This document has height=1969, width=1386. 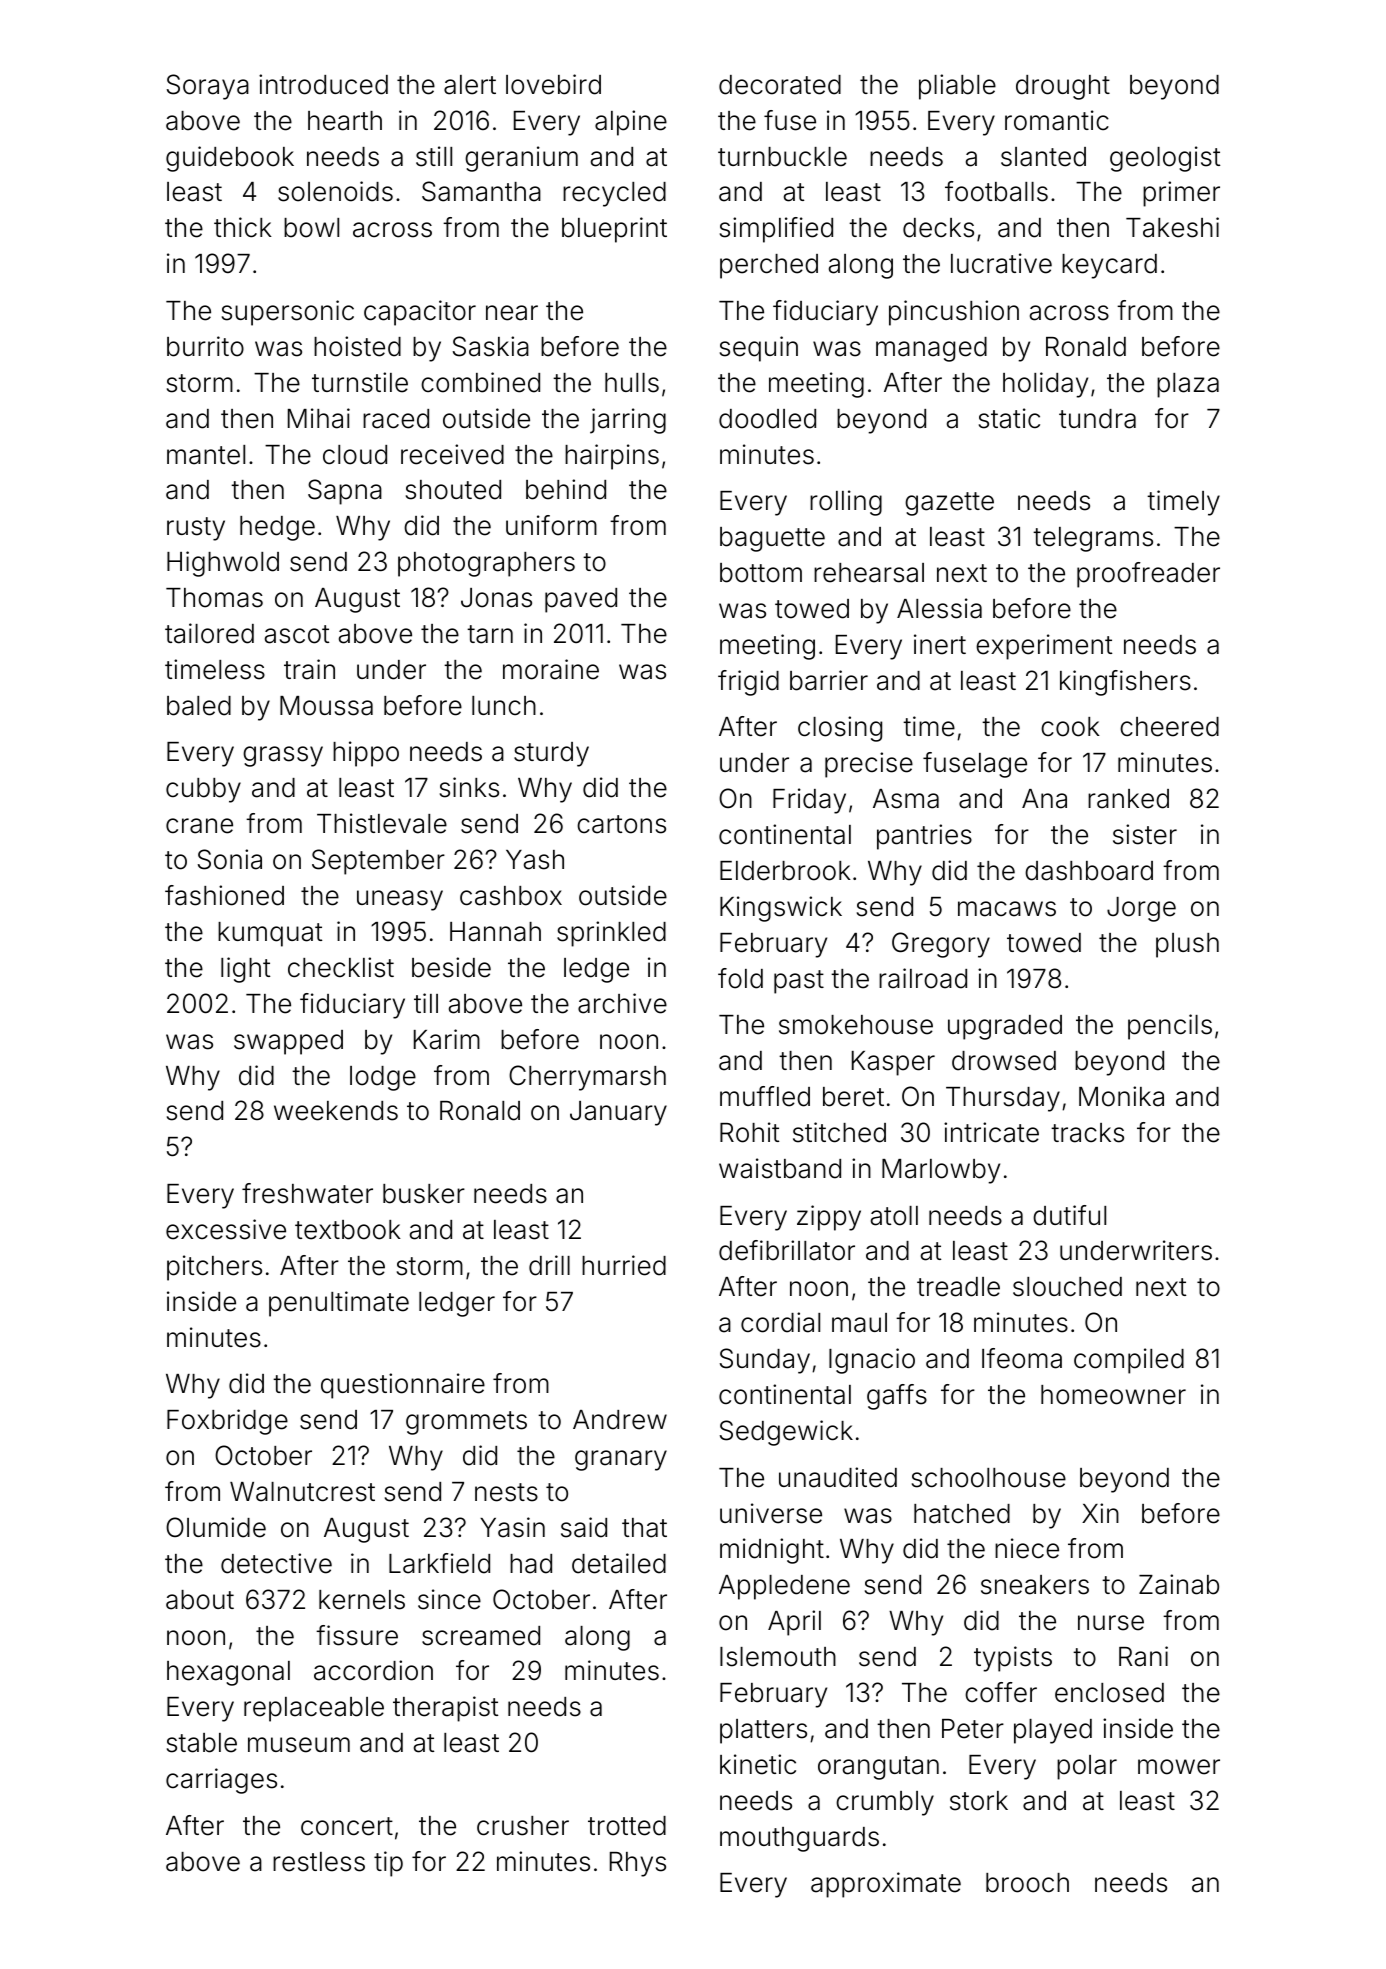 I want to click on detailed, so click(x=619, y=1563).
